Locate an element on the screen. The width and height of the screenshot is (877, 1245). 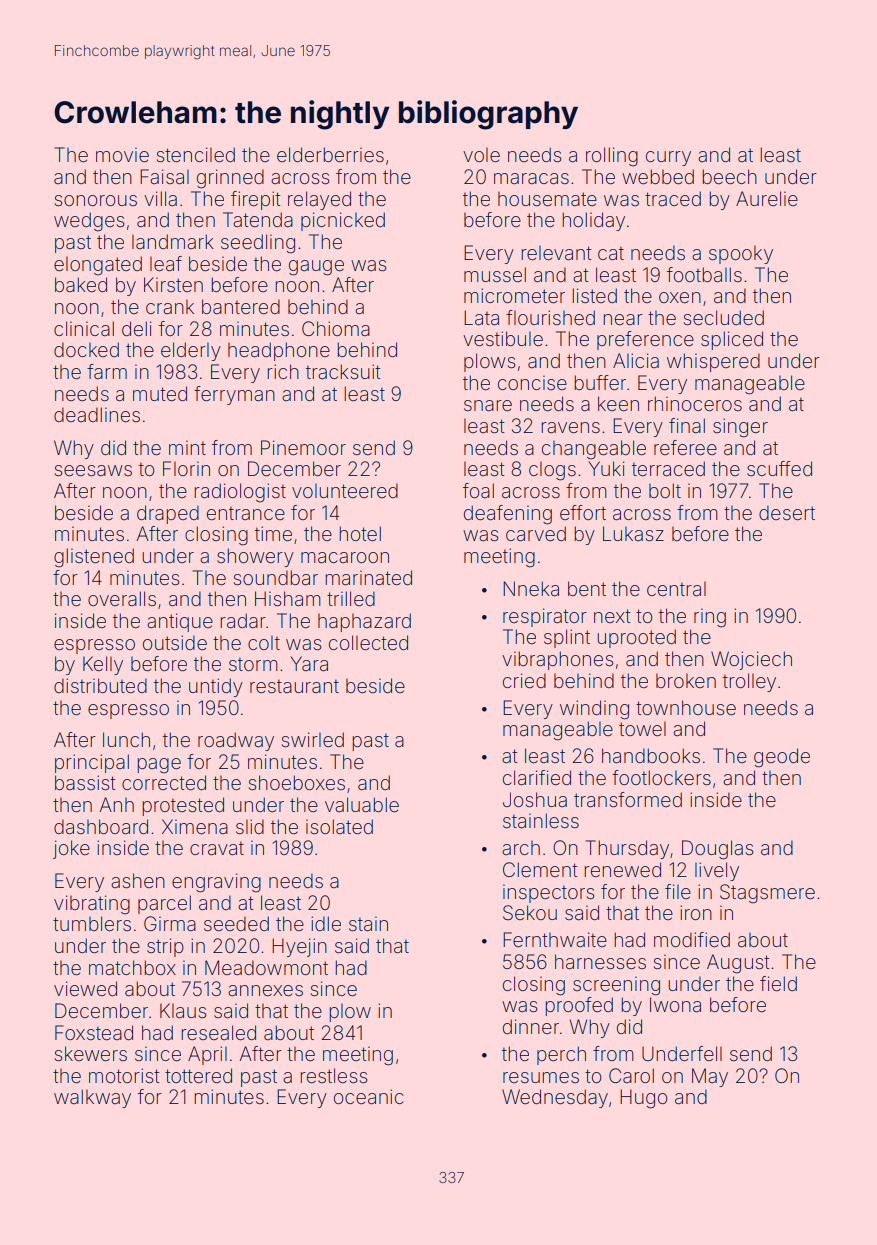
Clement is located at coordinates (540, 869).
